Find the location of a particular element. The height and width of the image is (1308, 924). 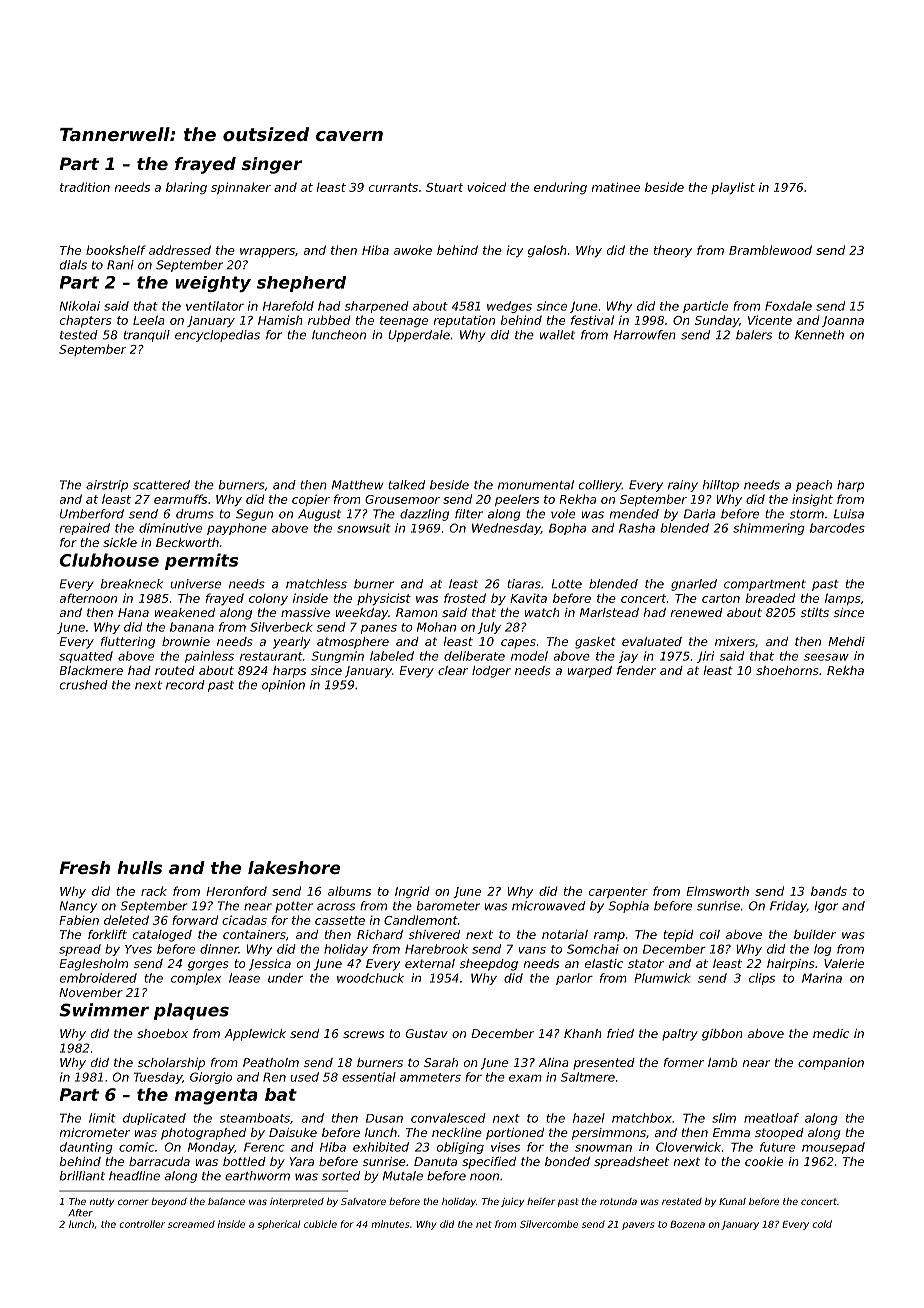

encyclopedias is located at coordinates (217, 336).
